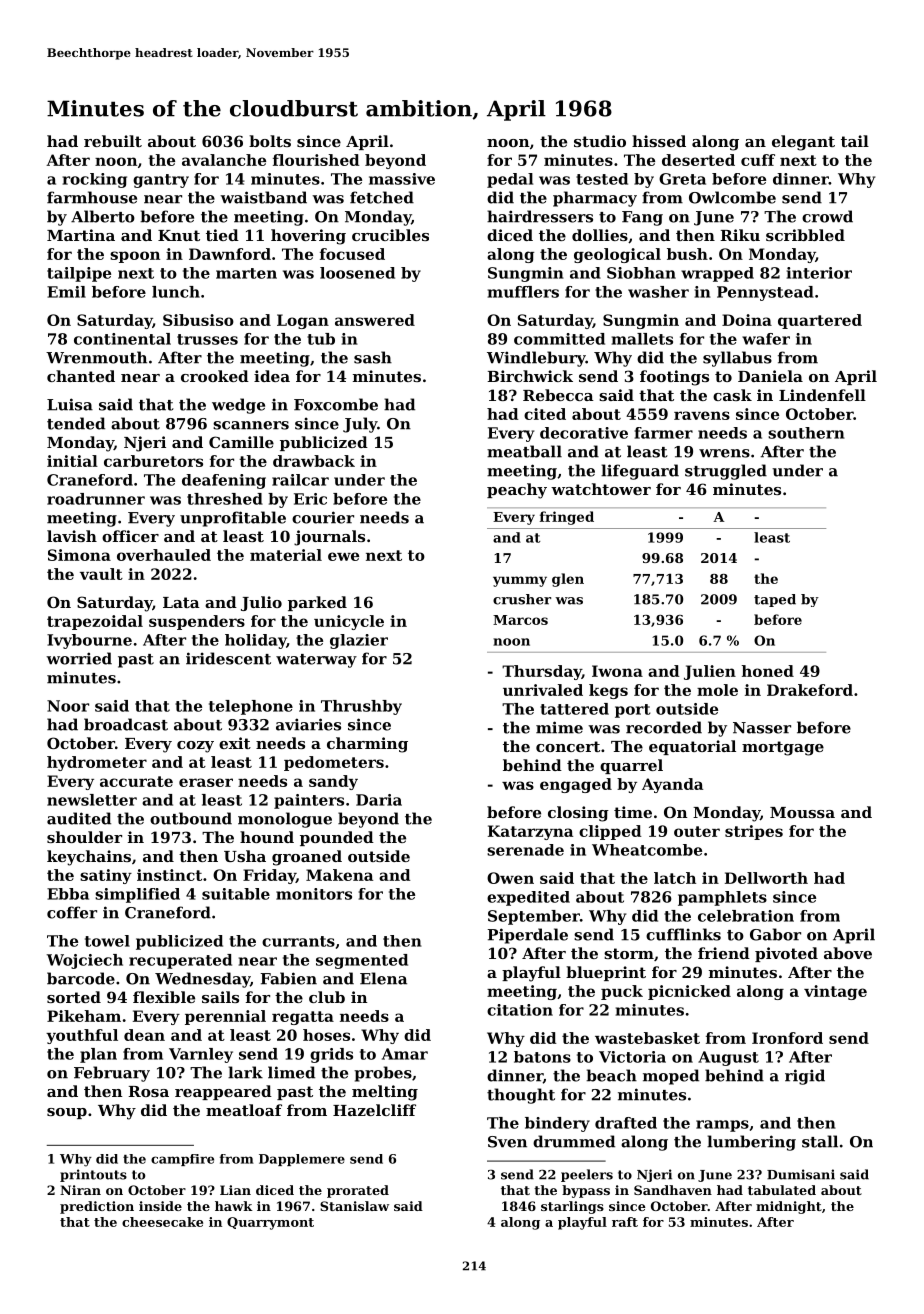  What do you see at coordinates (93, 1175) in the document?
I see `printouts` at bounding box center [93, 1175].
